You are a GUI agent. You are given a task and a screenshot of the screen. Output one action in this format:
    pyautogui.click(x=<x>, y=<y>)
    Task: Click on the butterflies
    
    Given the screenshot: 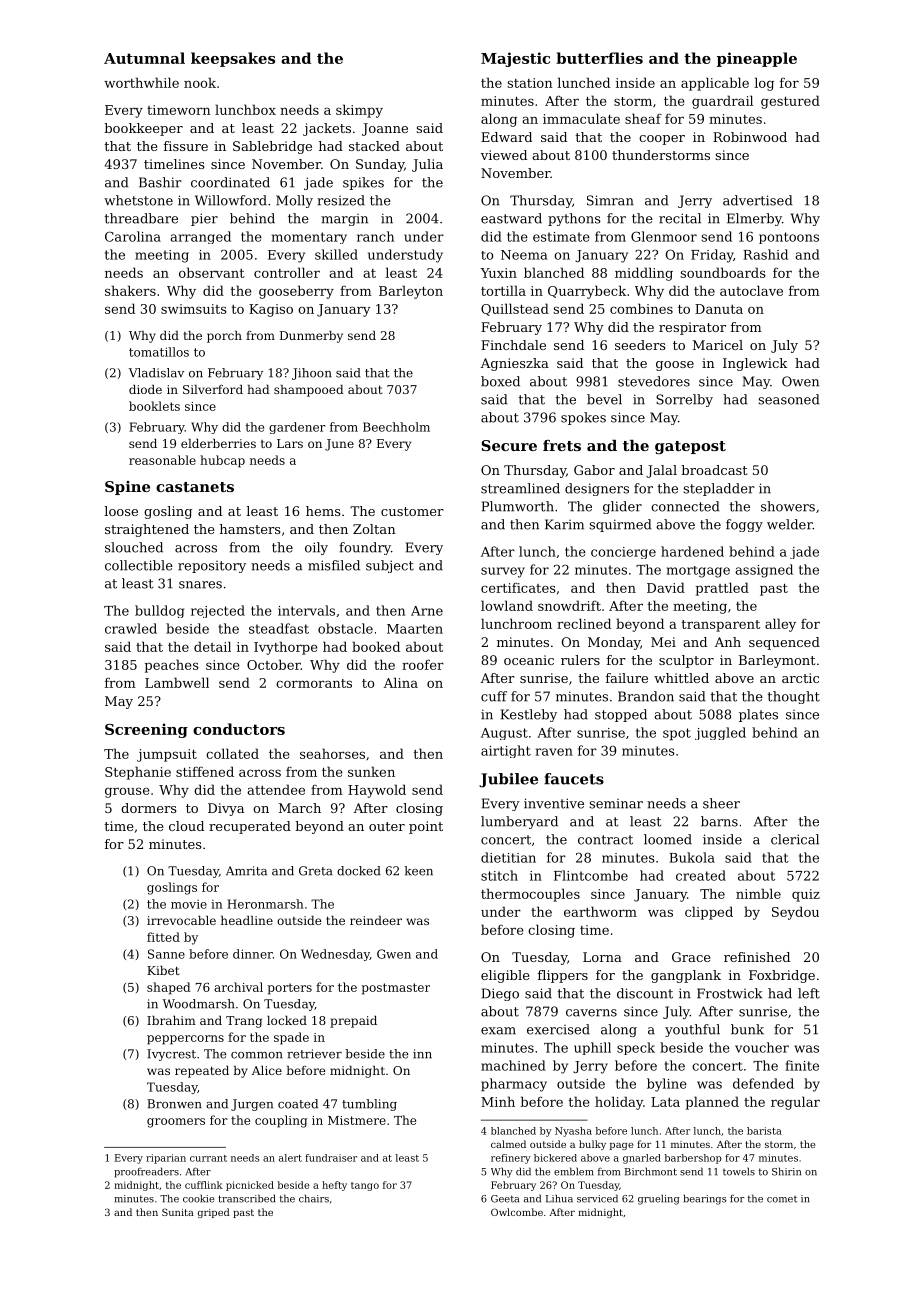 What is the action you would take?
    pyautogui.click(x=599, y=58)
